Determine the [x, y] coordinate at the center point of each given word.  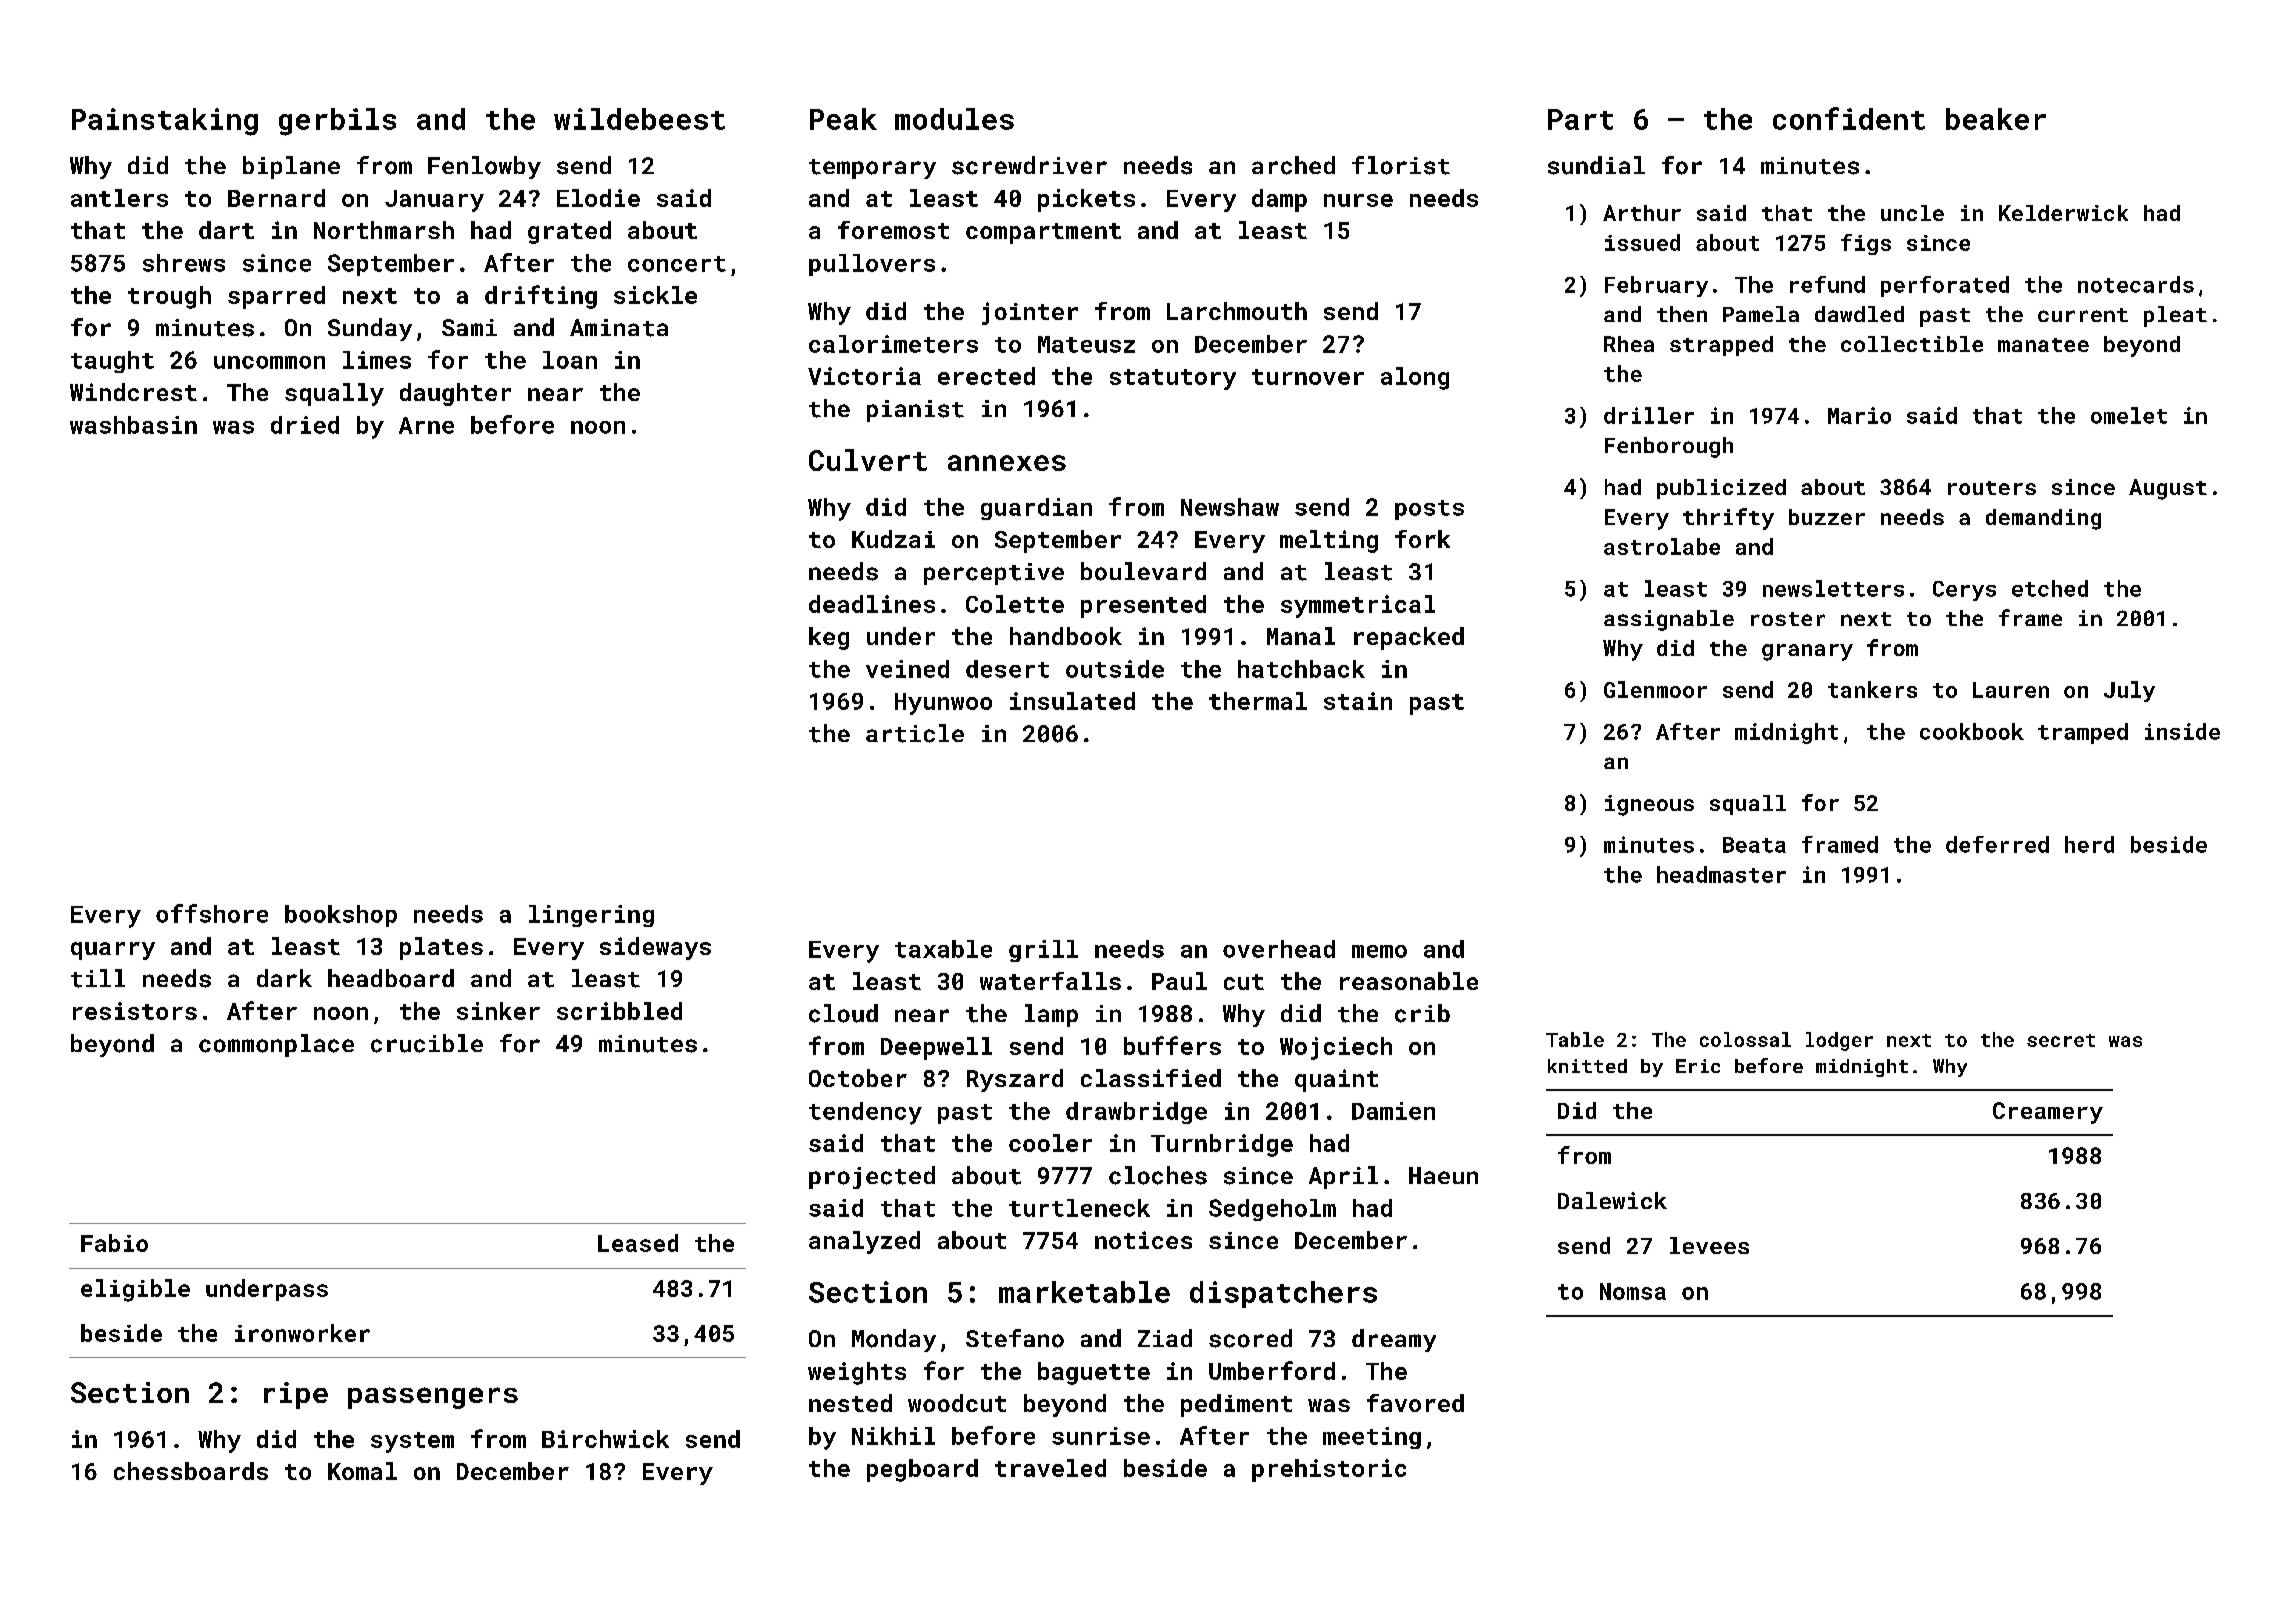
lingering [591, 916]
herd [2089, 844]
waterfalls [1050, 981]
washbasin [133, 425]
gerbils [337, 122]
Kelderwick [2063, 213]
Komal [362, 1471]
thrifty [1728, 519]
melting [1329, 541]
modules [954, 119]
